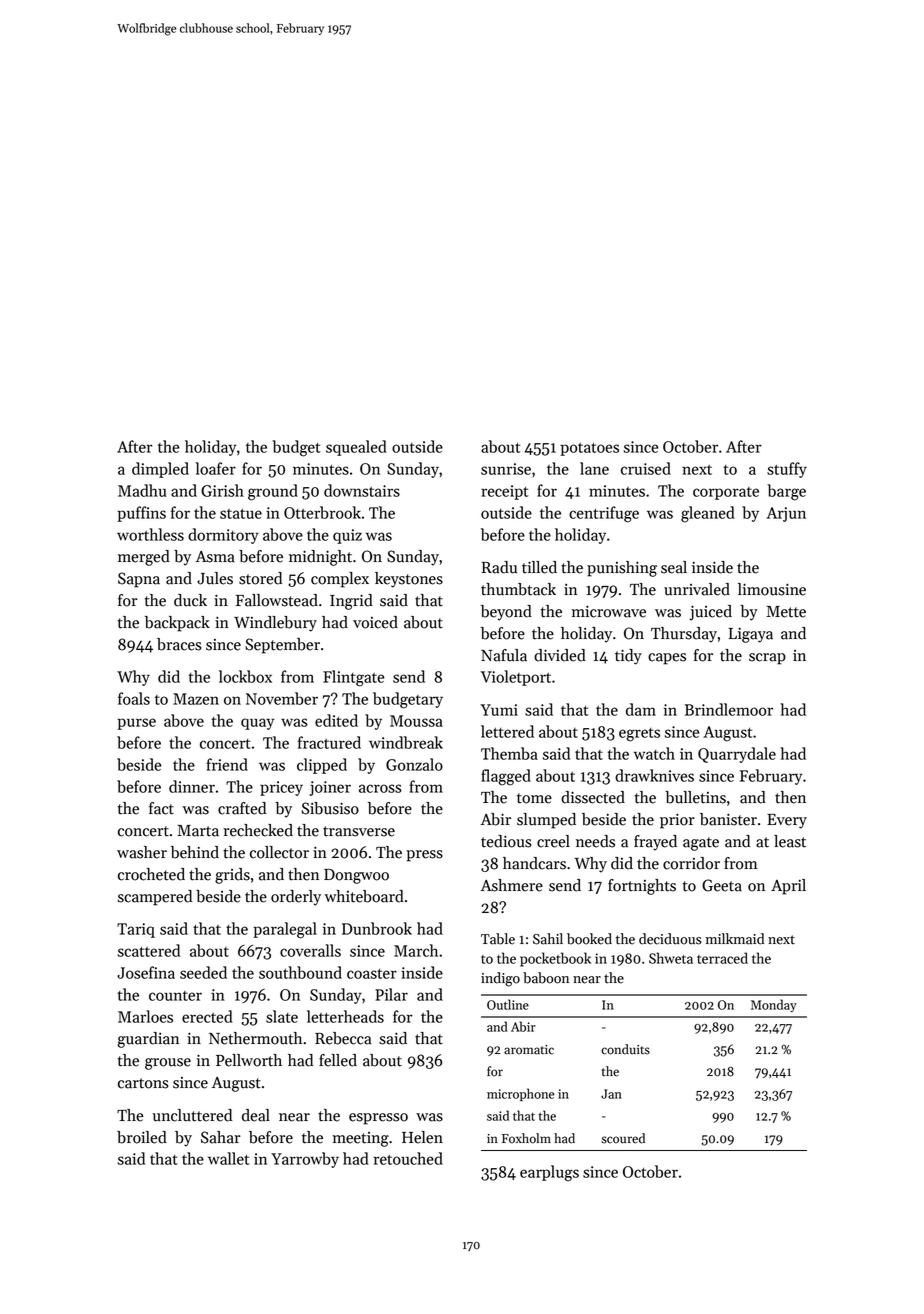 The width and height of the screenshot is (924, 1314). Describe the element at coordinates (508, 1004) in the screenshot. I see `Outline` at that location.
